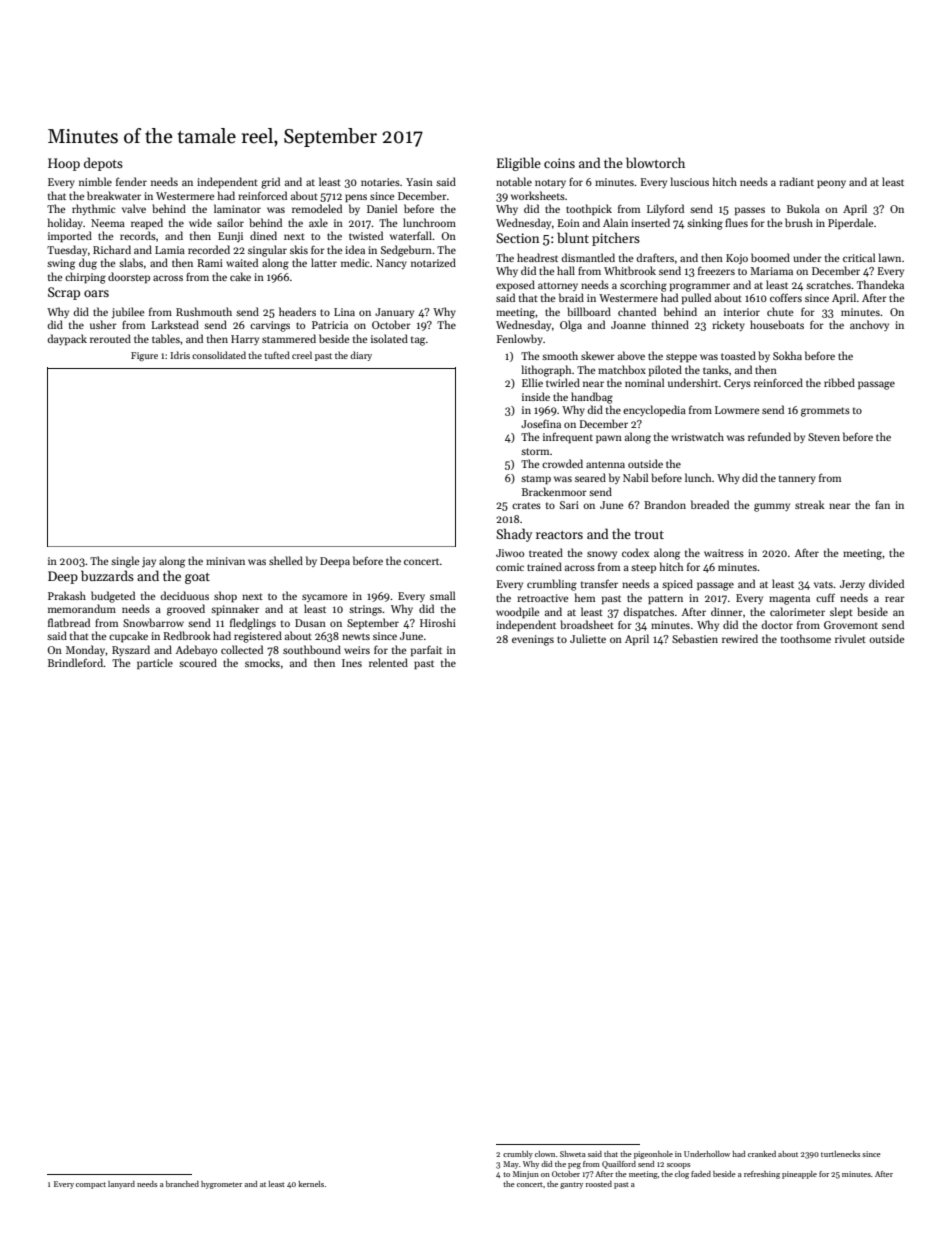 This screenshot has width=952, height=1233. What do you see at coordinates (210, 263) in the screenshot?
I see `Rami` at bounding box center [210, 263].
